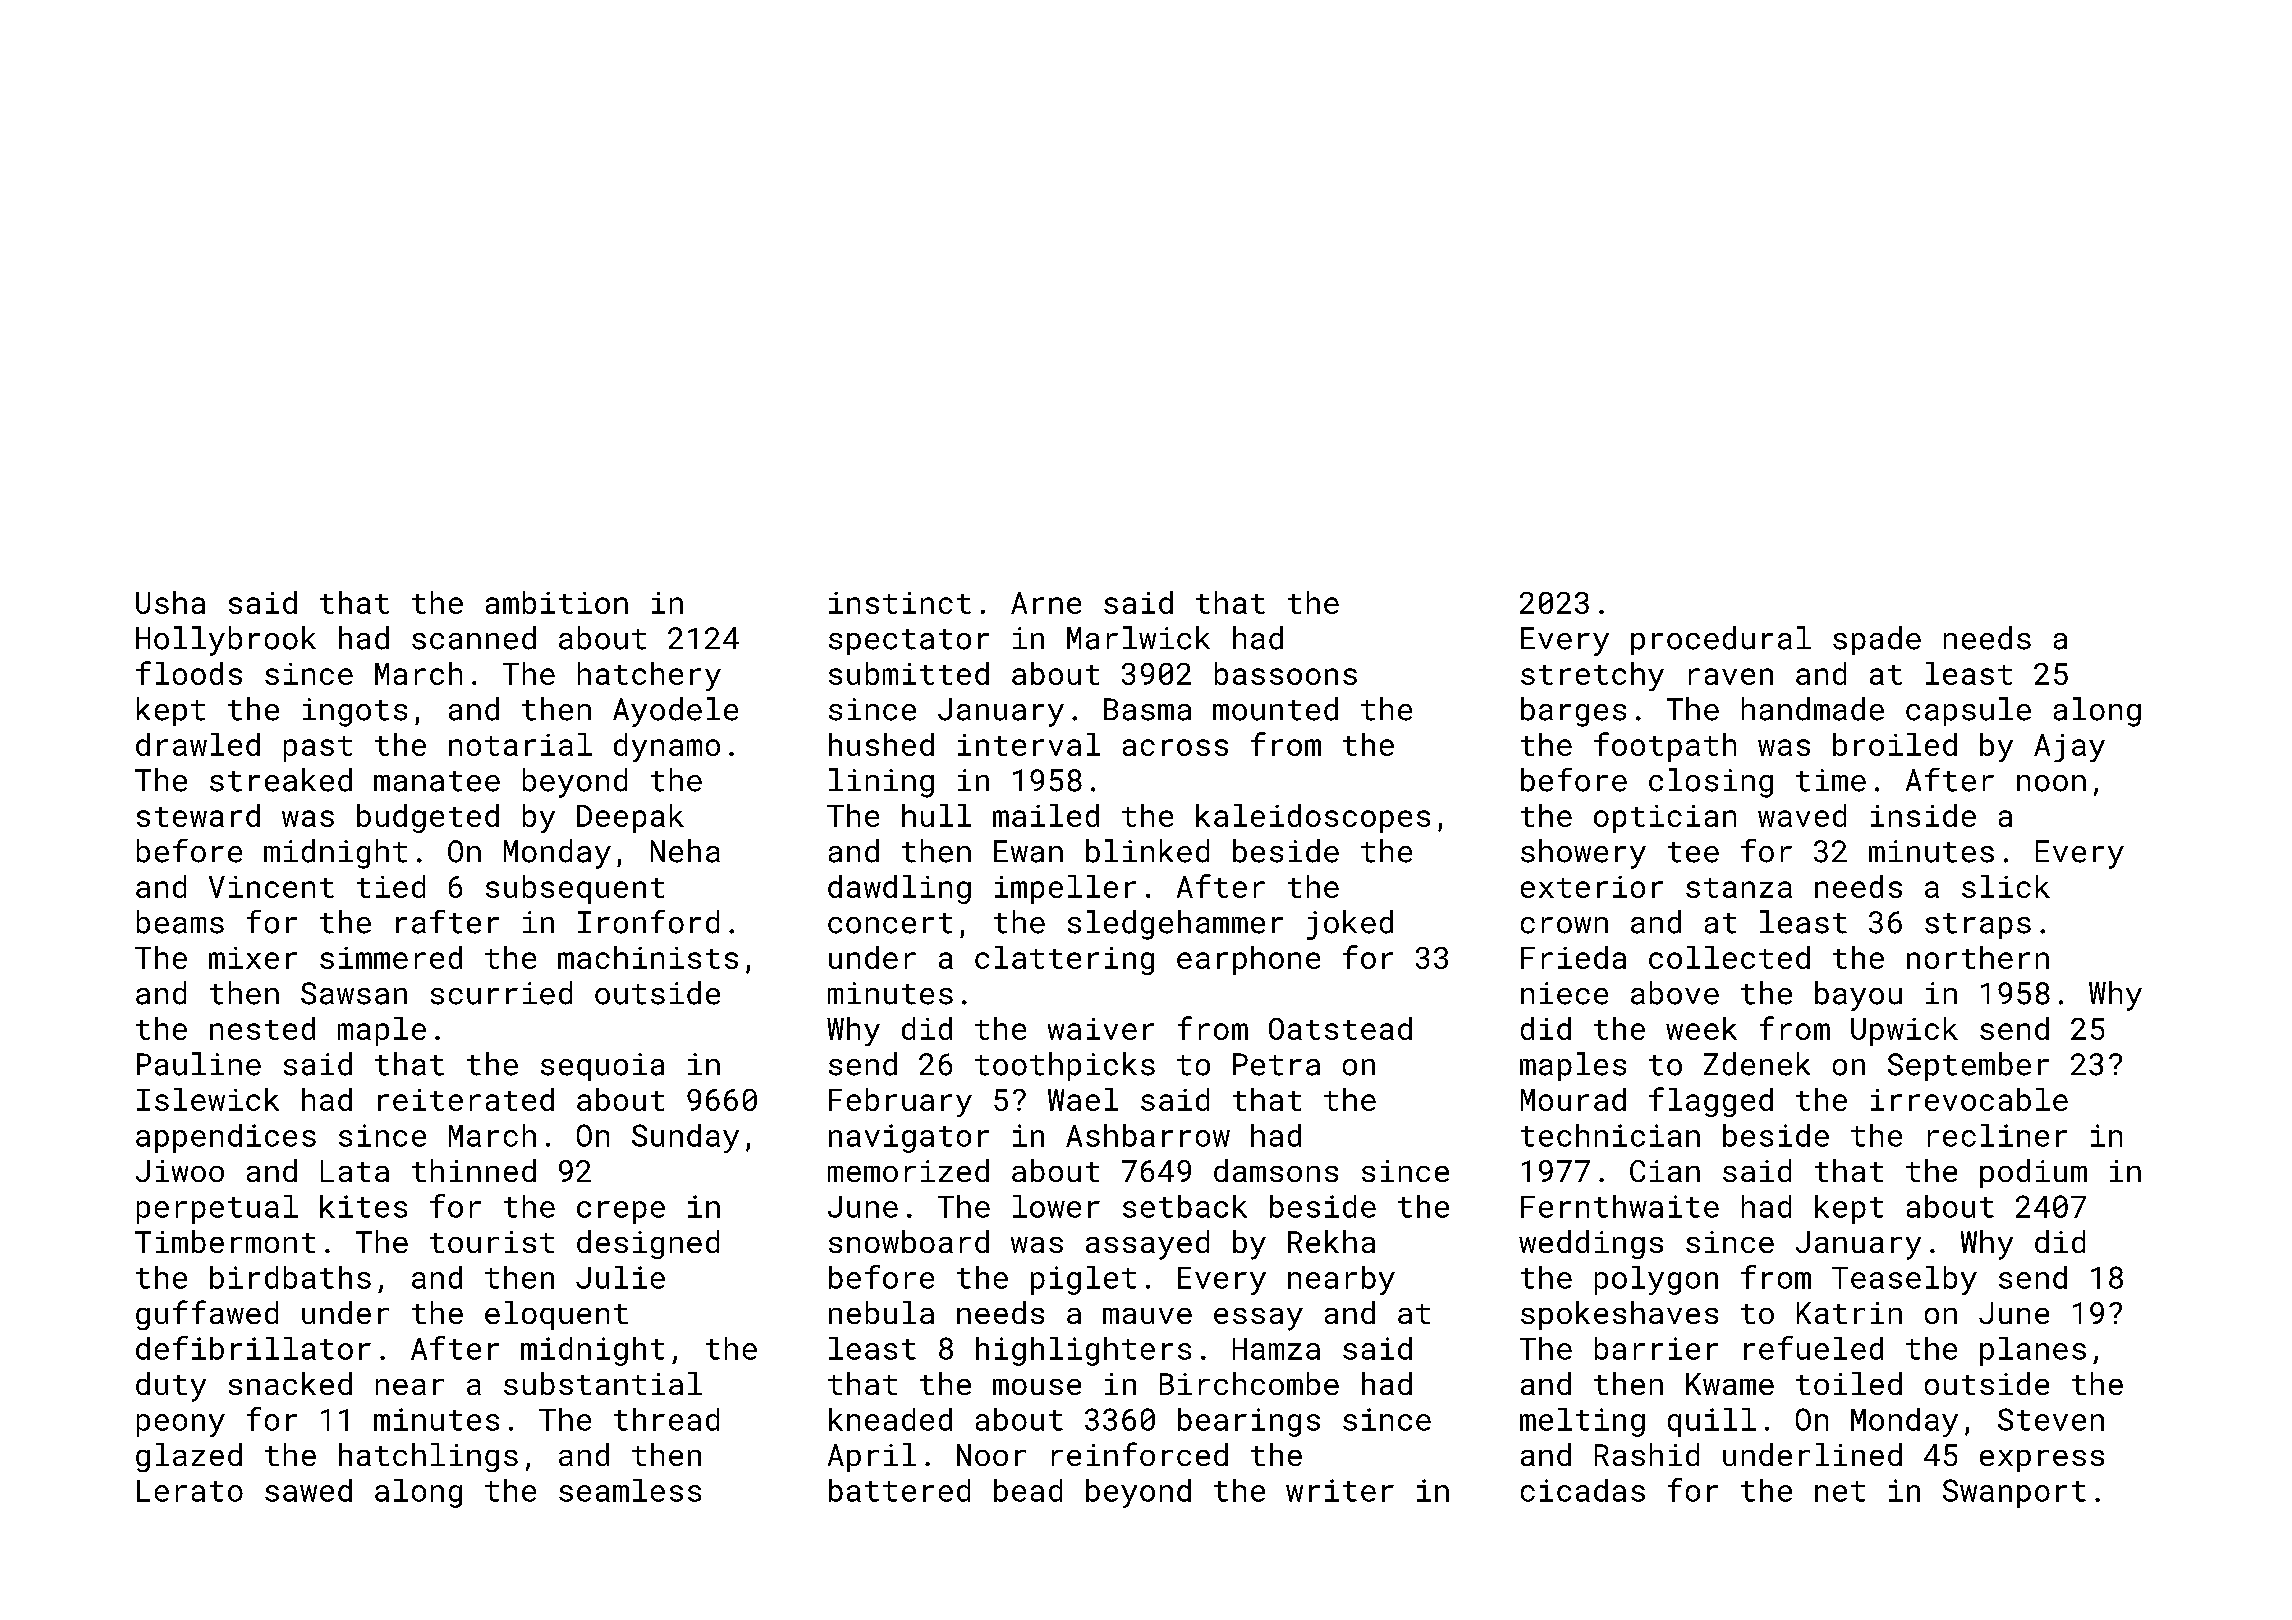 Image resolution: width=2292 pixels, height=1620 pixels. I want to click on thinned, so click(474, 1170).
